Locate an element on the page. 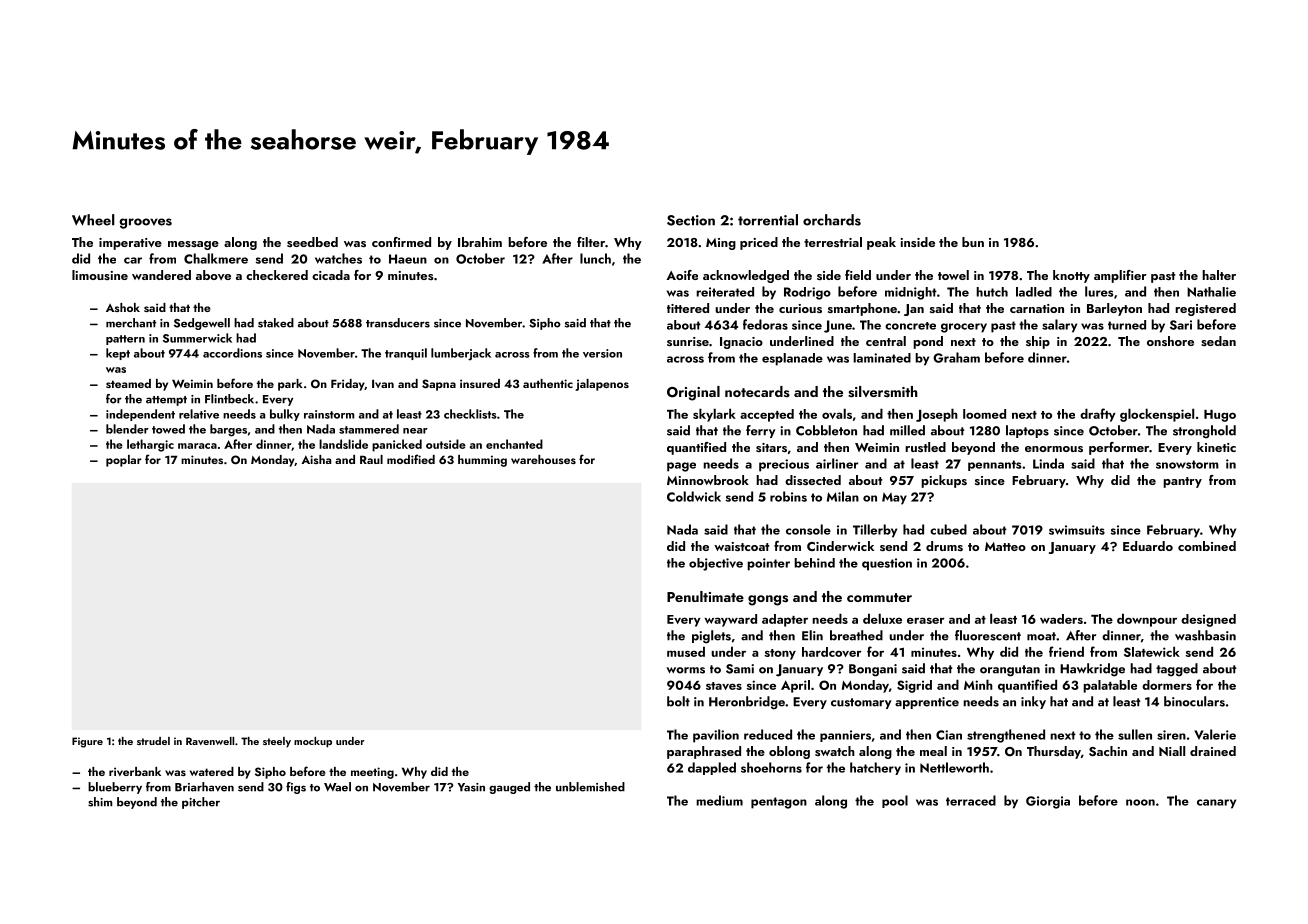 Image resolution: width=1308 pixels, height=924 pixels. Chalkmere is located at coordinates (216, 258).
